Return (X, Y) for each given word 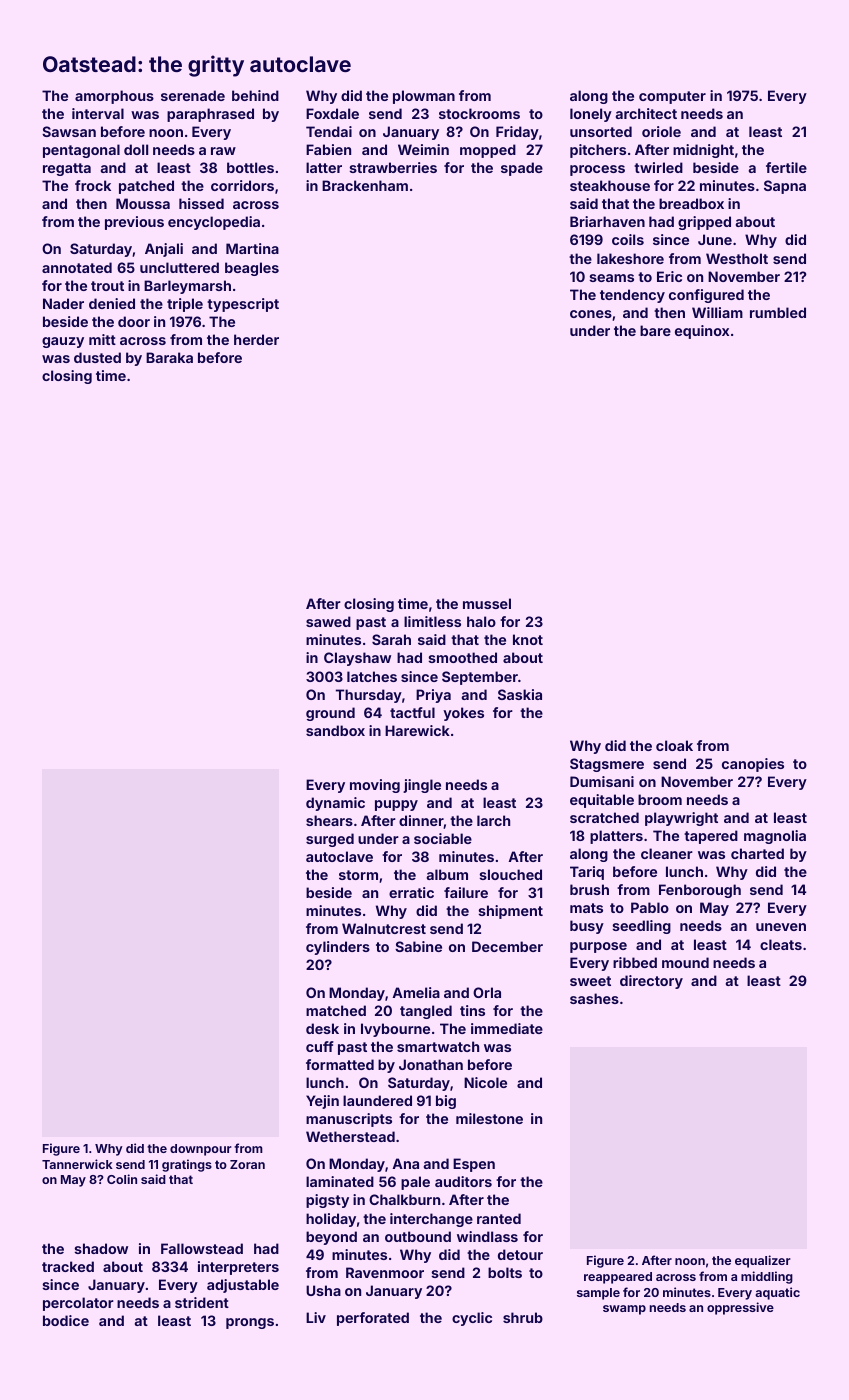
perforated (373, 1319)
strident (202, 1302)
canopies (753, 765)
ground (330, 714)
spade (522, 169)
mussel (487, 603)
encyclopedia (214, 223)
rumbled (778, 312)
